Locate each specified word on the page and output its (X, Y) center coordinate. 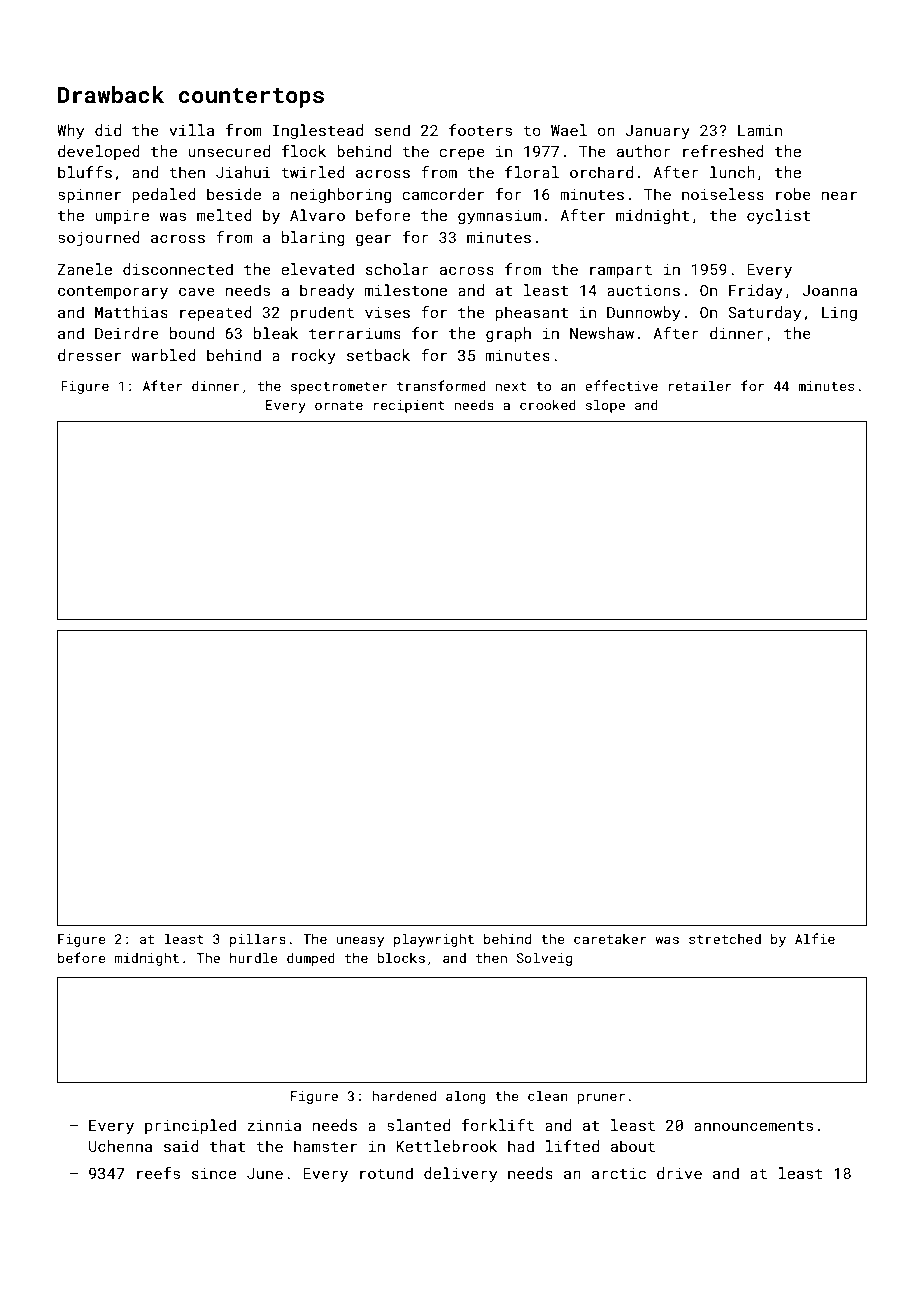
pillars (258, 940)
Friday (756, 291)
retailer (700, 385)
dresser (89, 355)
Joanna (830, 290)
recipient (409, 406)
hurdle (254, 957)
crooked (548, 405)
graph (508, 334)
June (265, 1173)
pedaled (164, 195)
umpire (122, 217)
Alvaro (317, 215)
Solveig (544, 959)
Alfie (815, 938)
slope (605, 406)
